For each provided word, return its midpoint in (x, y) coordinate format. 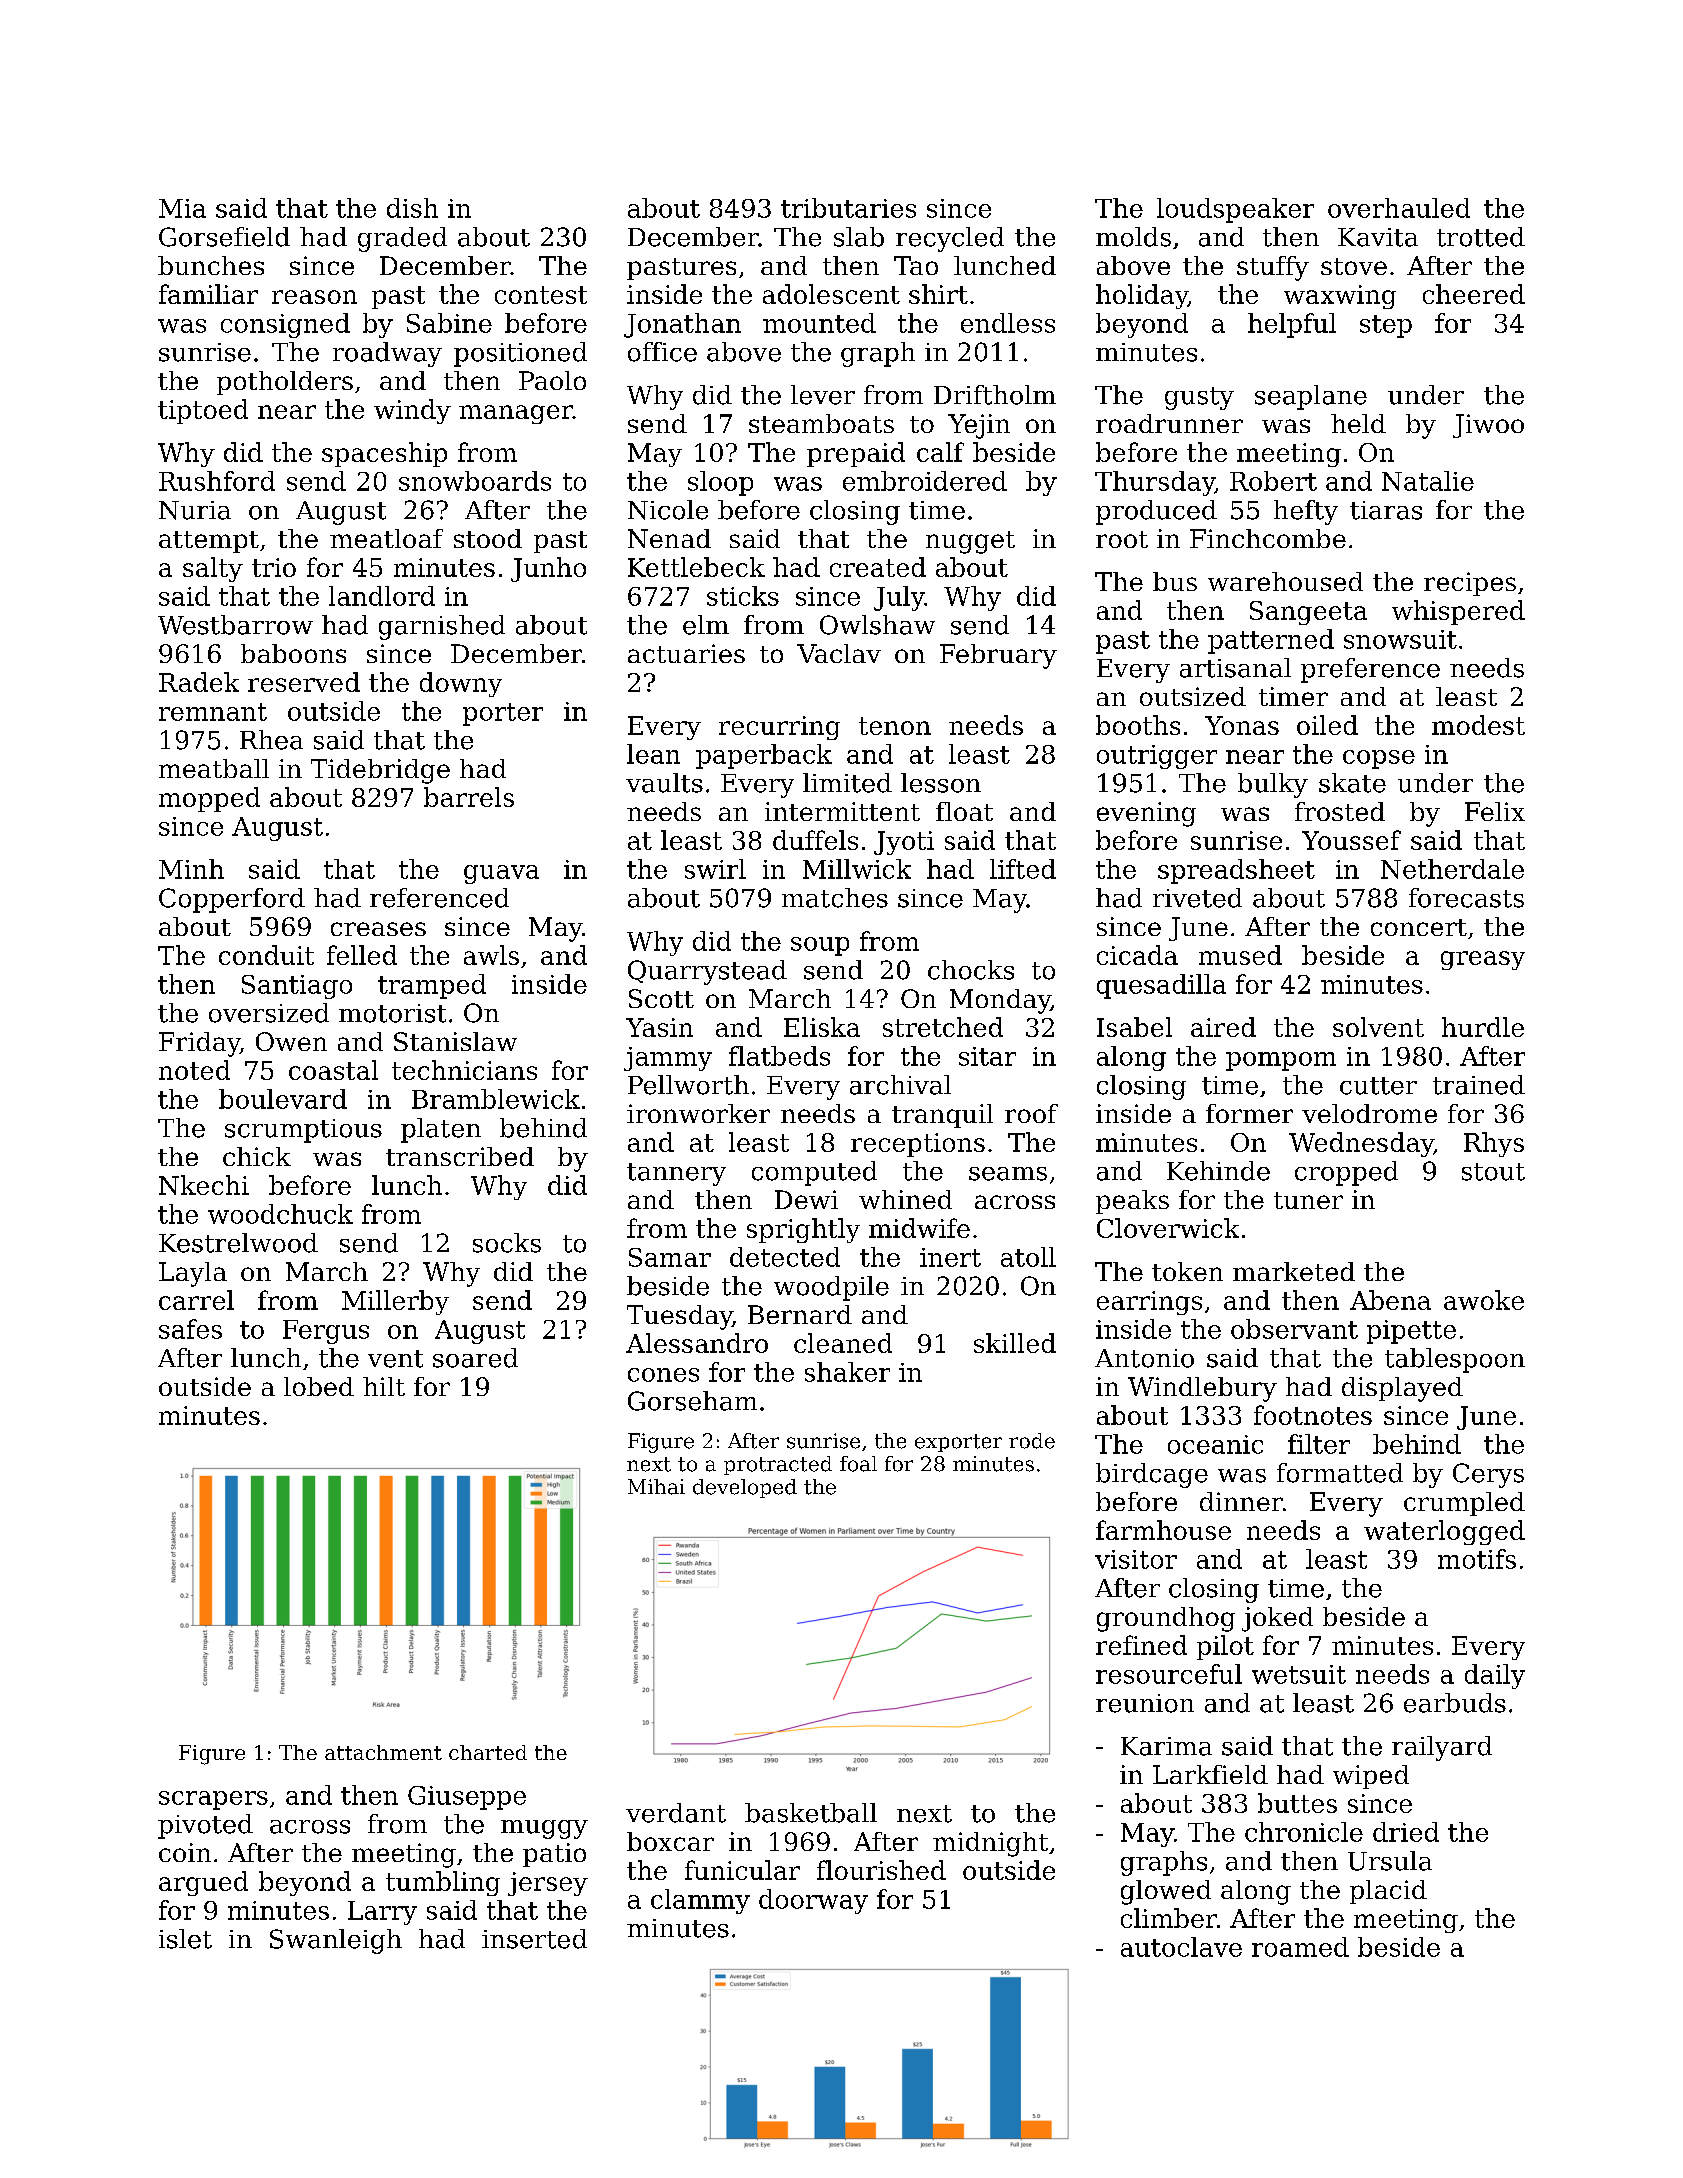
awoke (1484, 1300)
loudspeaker (1235, 210)
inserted (534, 1939)
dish (412, 208)
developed (745, 1488)
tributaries (848, 208)
